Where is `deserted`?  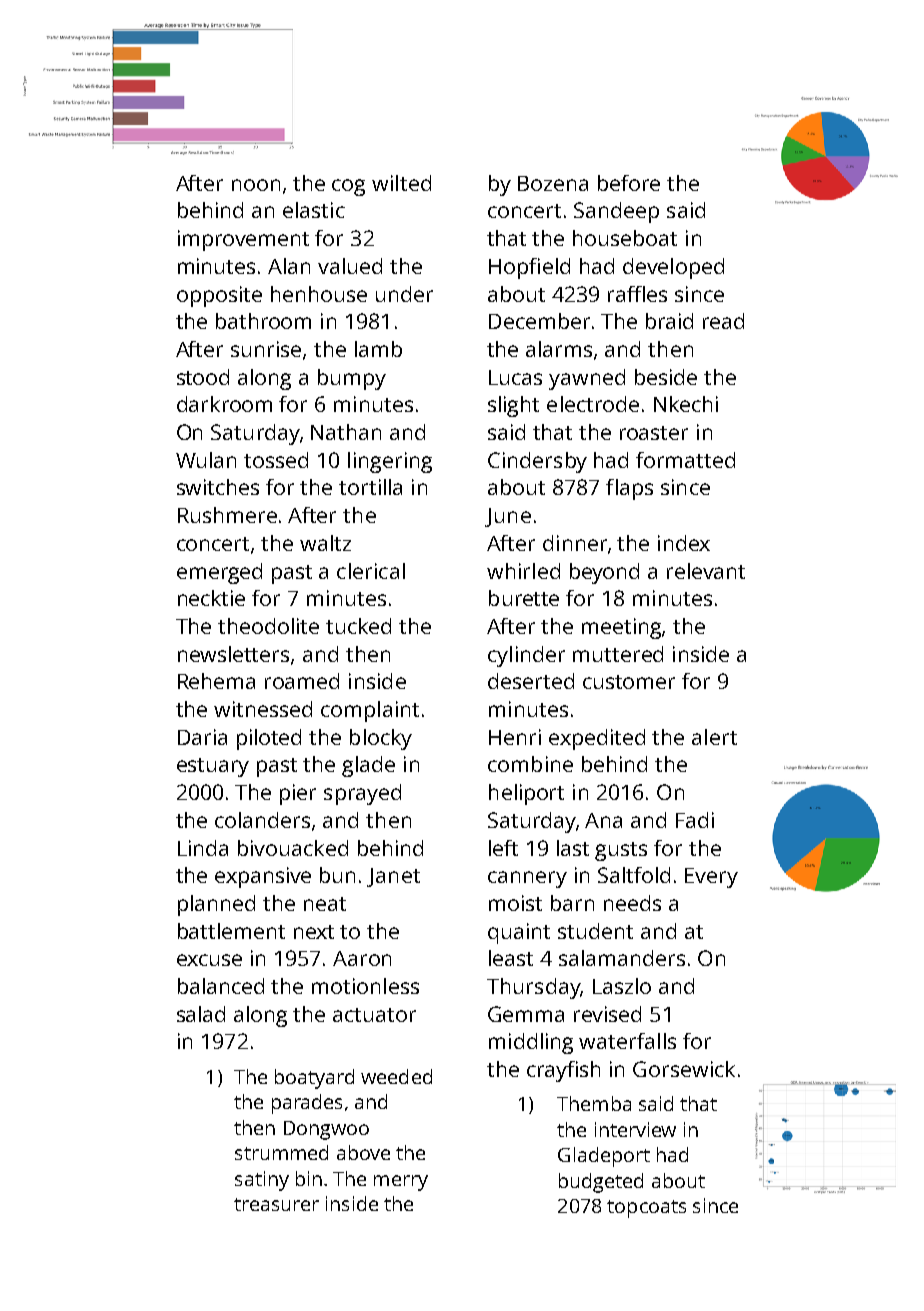
deserted is located at coordinates (531, 681).
